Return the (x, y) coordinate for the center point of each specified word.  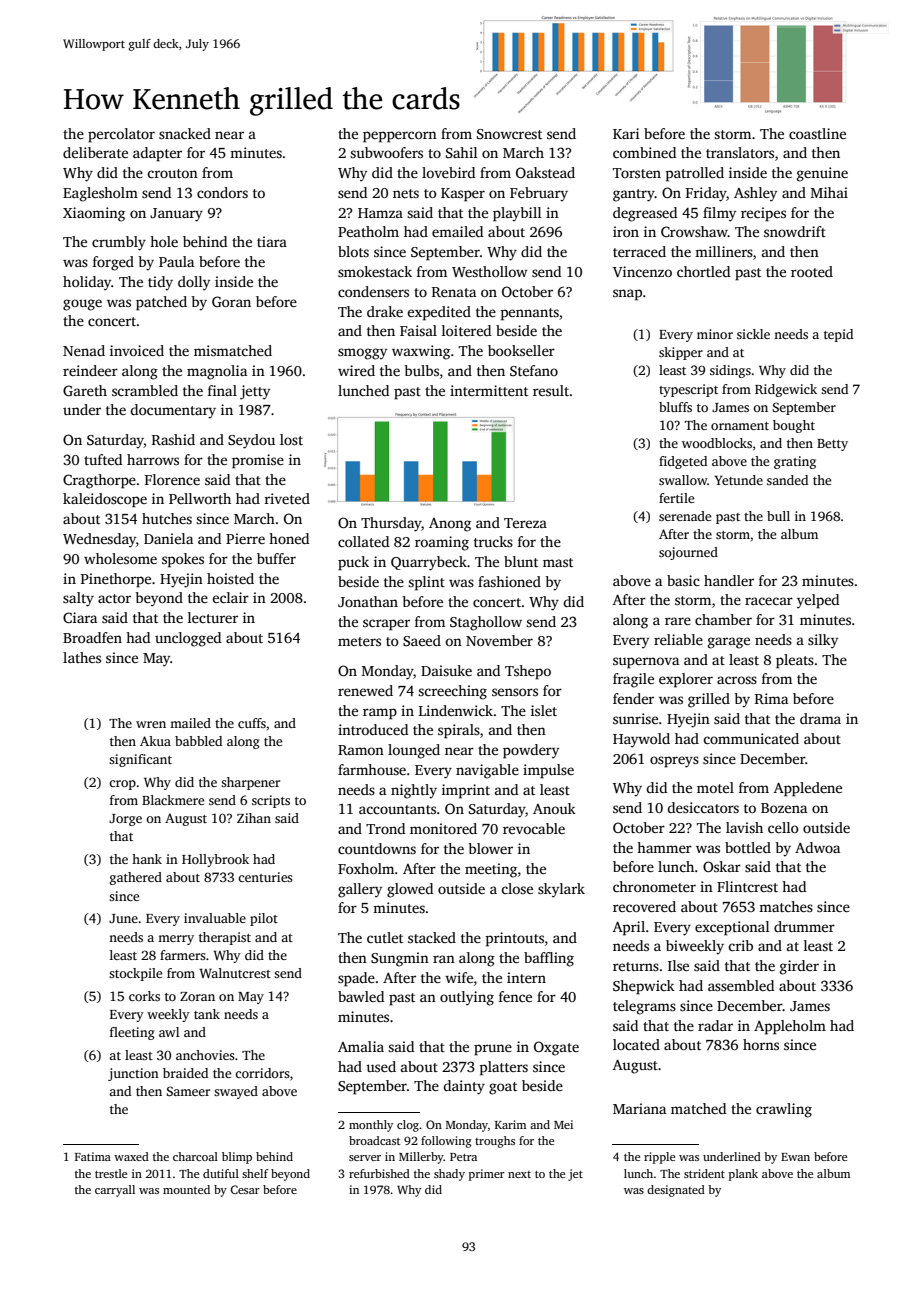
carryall (115, 1191)
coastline (817, 133)
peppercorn (400, 137)
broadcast (374, 1140)
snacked (185, 133)
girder (799, 967)
